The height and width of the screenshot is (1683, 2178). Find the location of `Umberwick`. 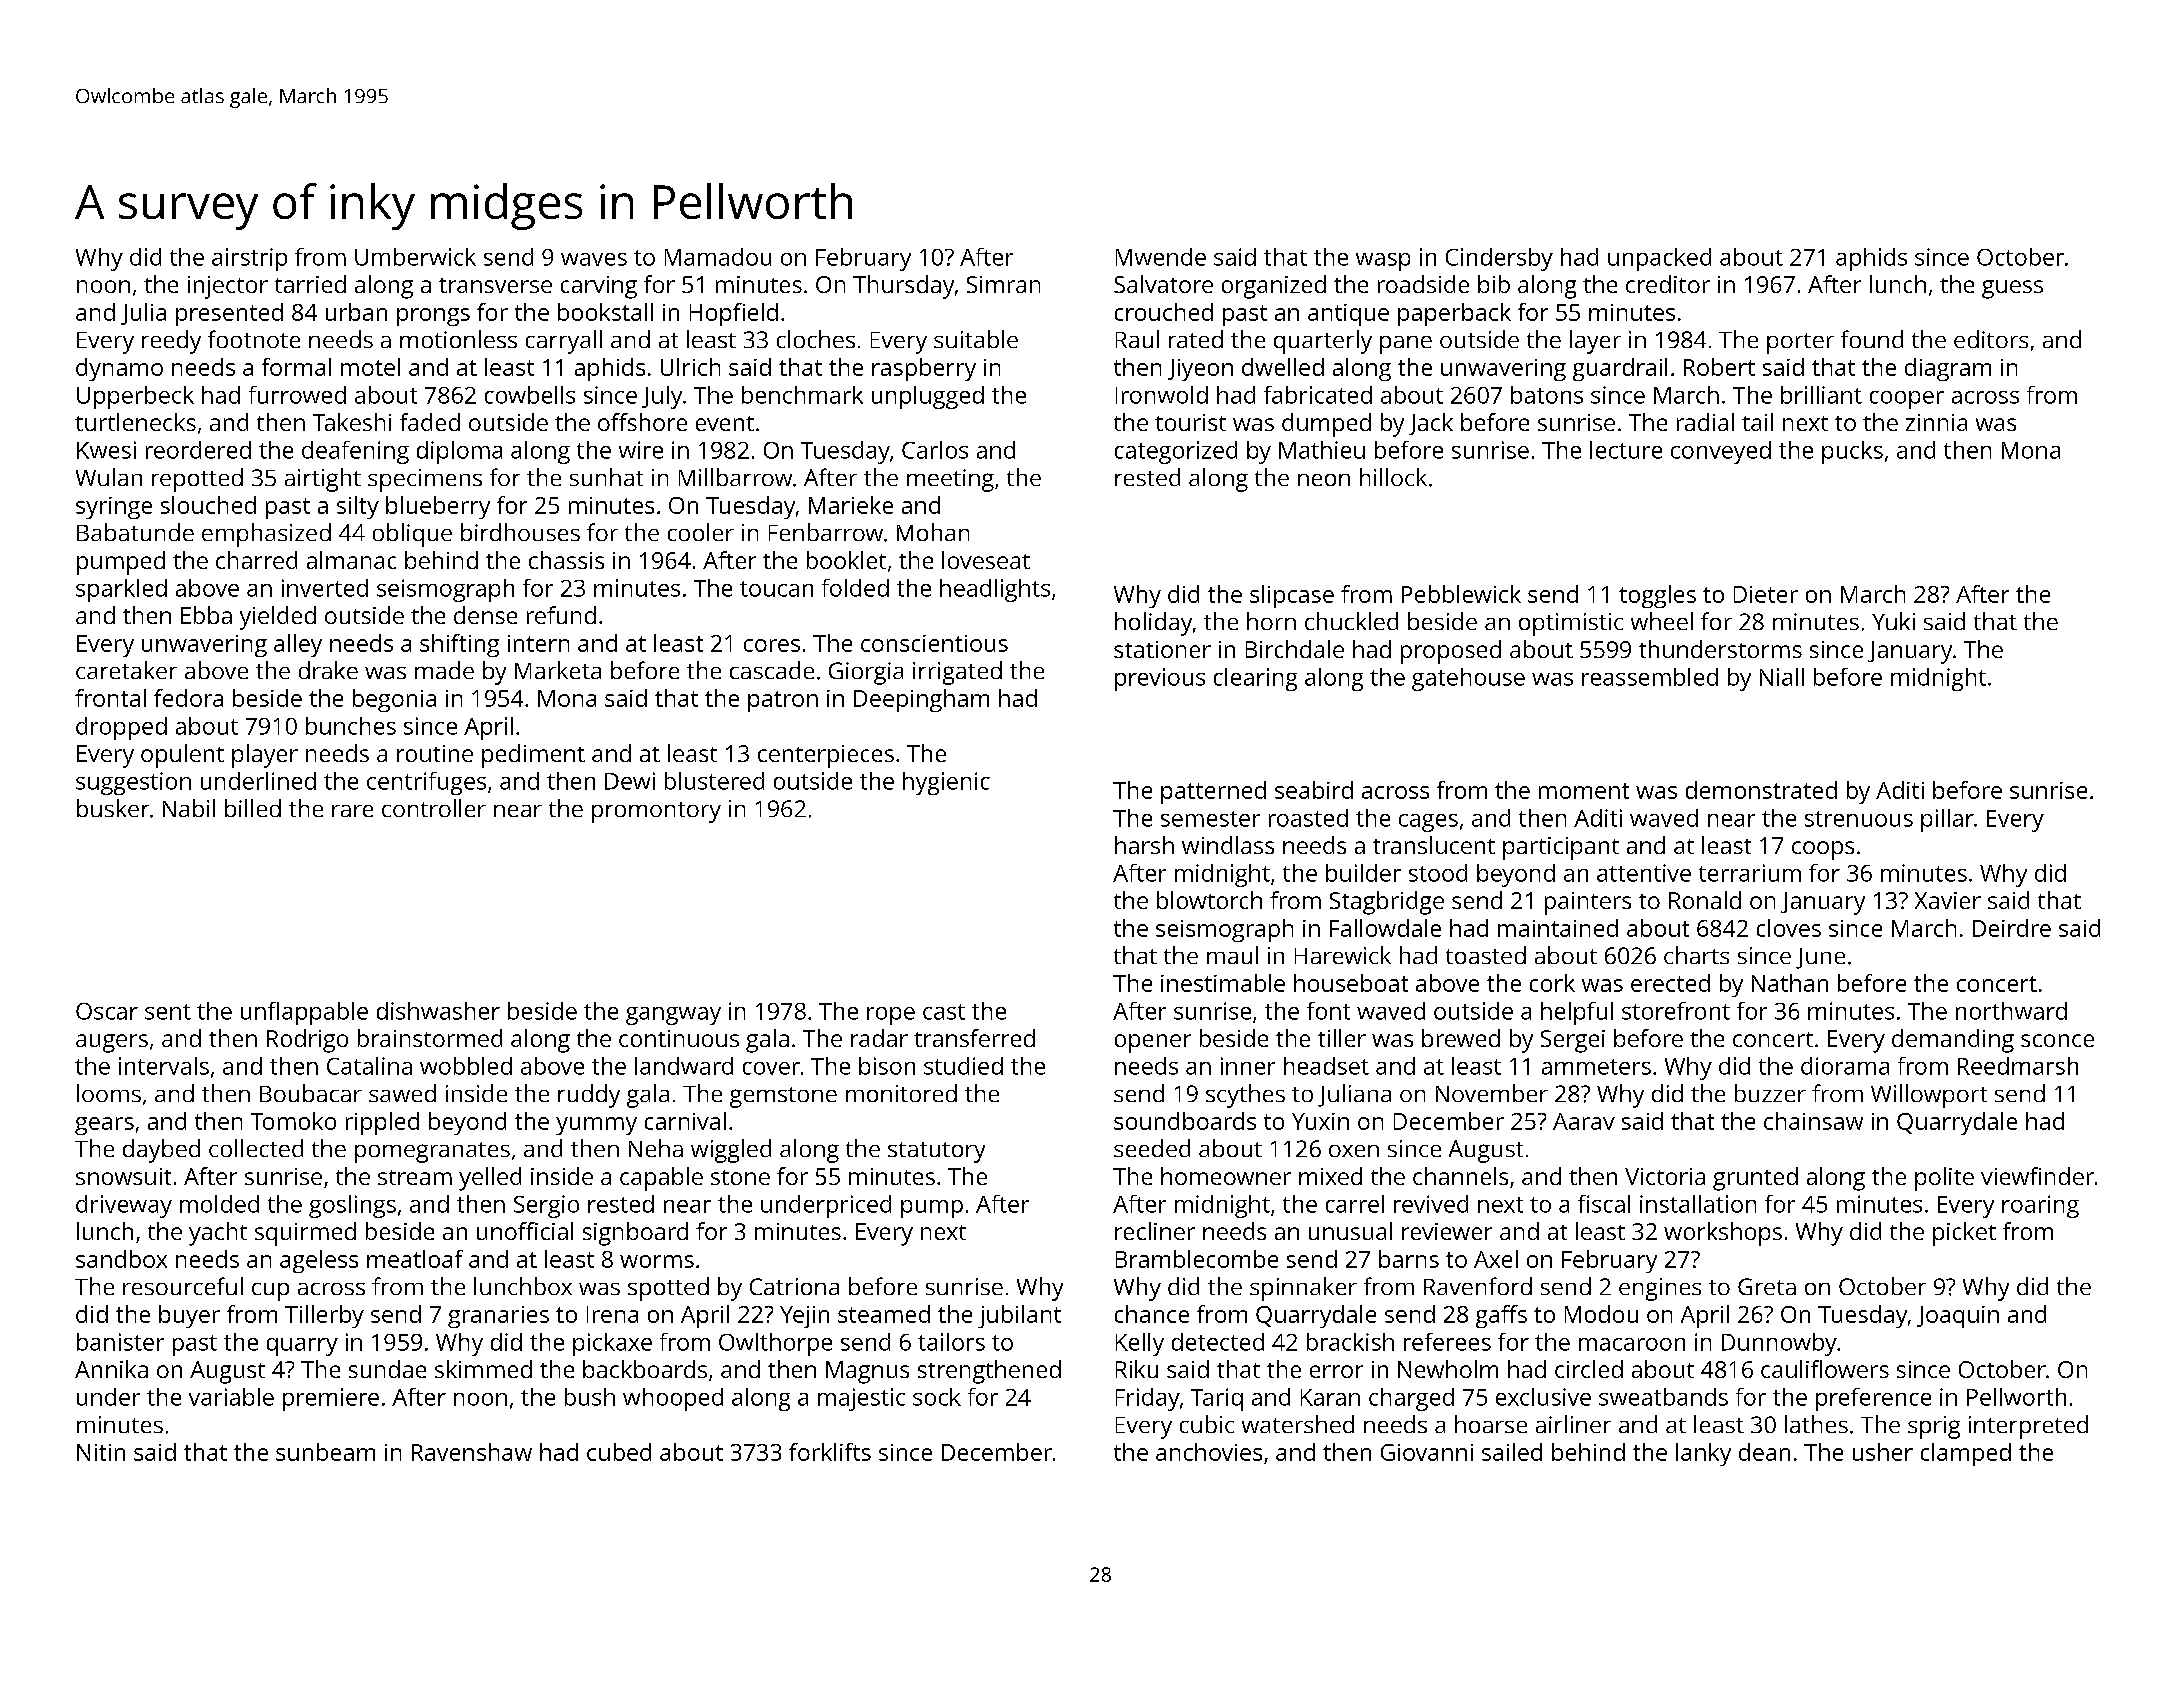

Umberwick is located at coordinates (415, 257).
